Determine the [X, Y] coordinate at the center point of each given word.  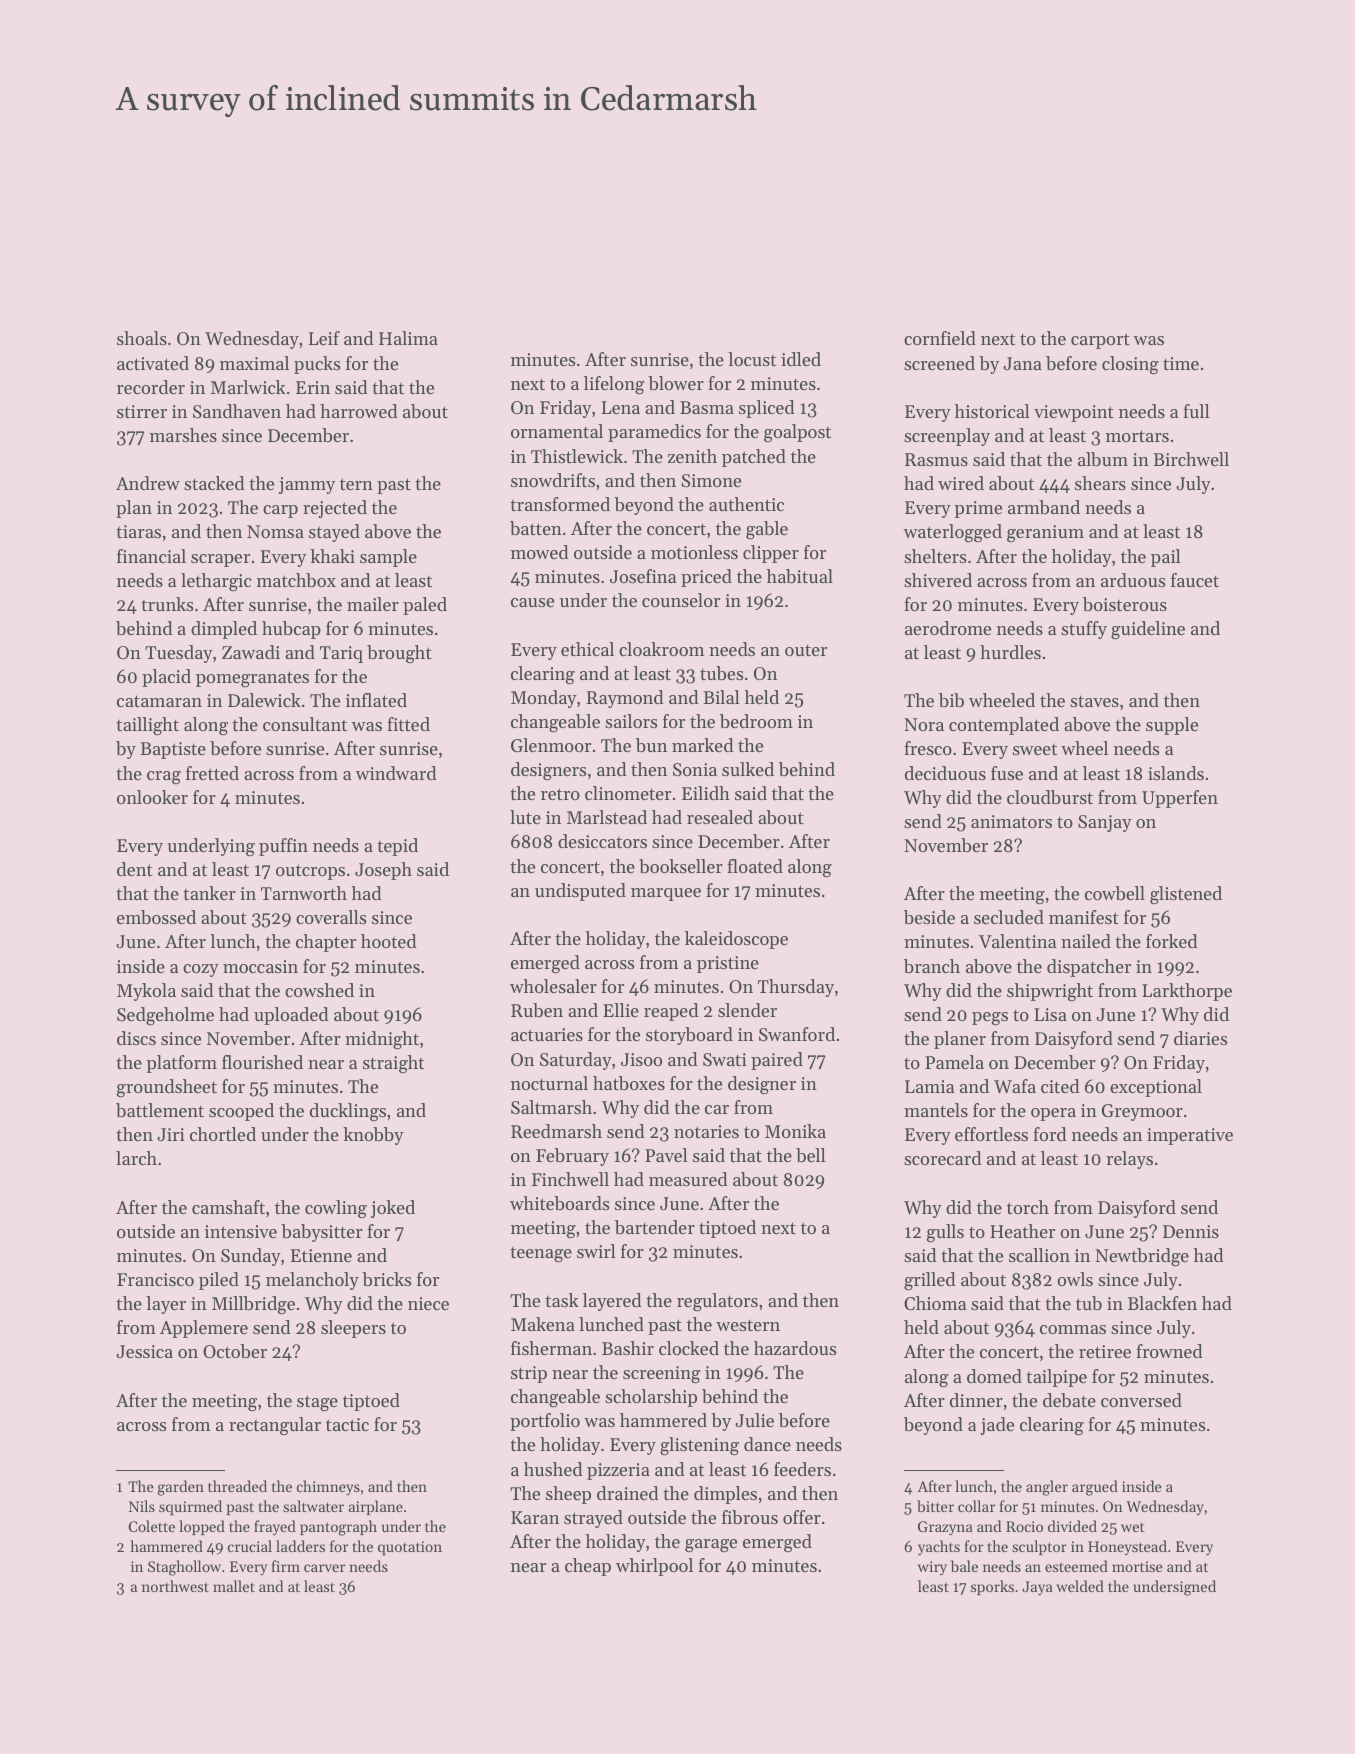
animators [1011, 821]
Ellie [621, 1010]
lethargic [216, 582]
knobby [373, 1136]
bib [951, 700]
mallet [234, 1586]
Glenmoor [551, 745]
